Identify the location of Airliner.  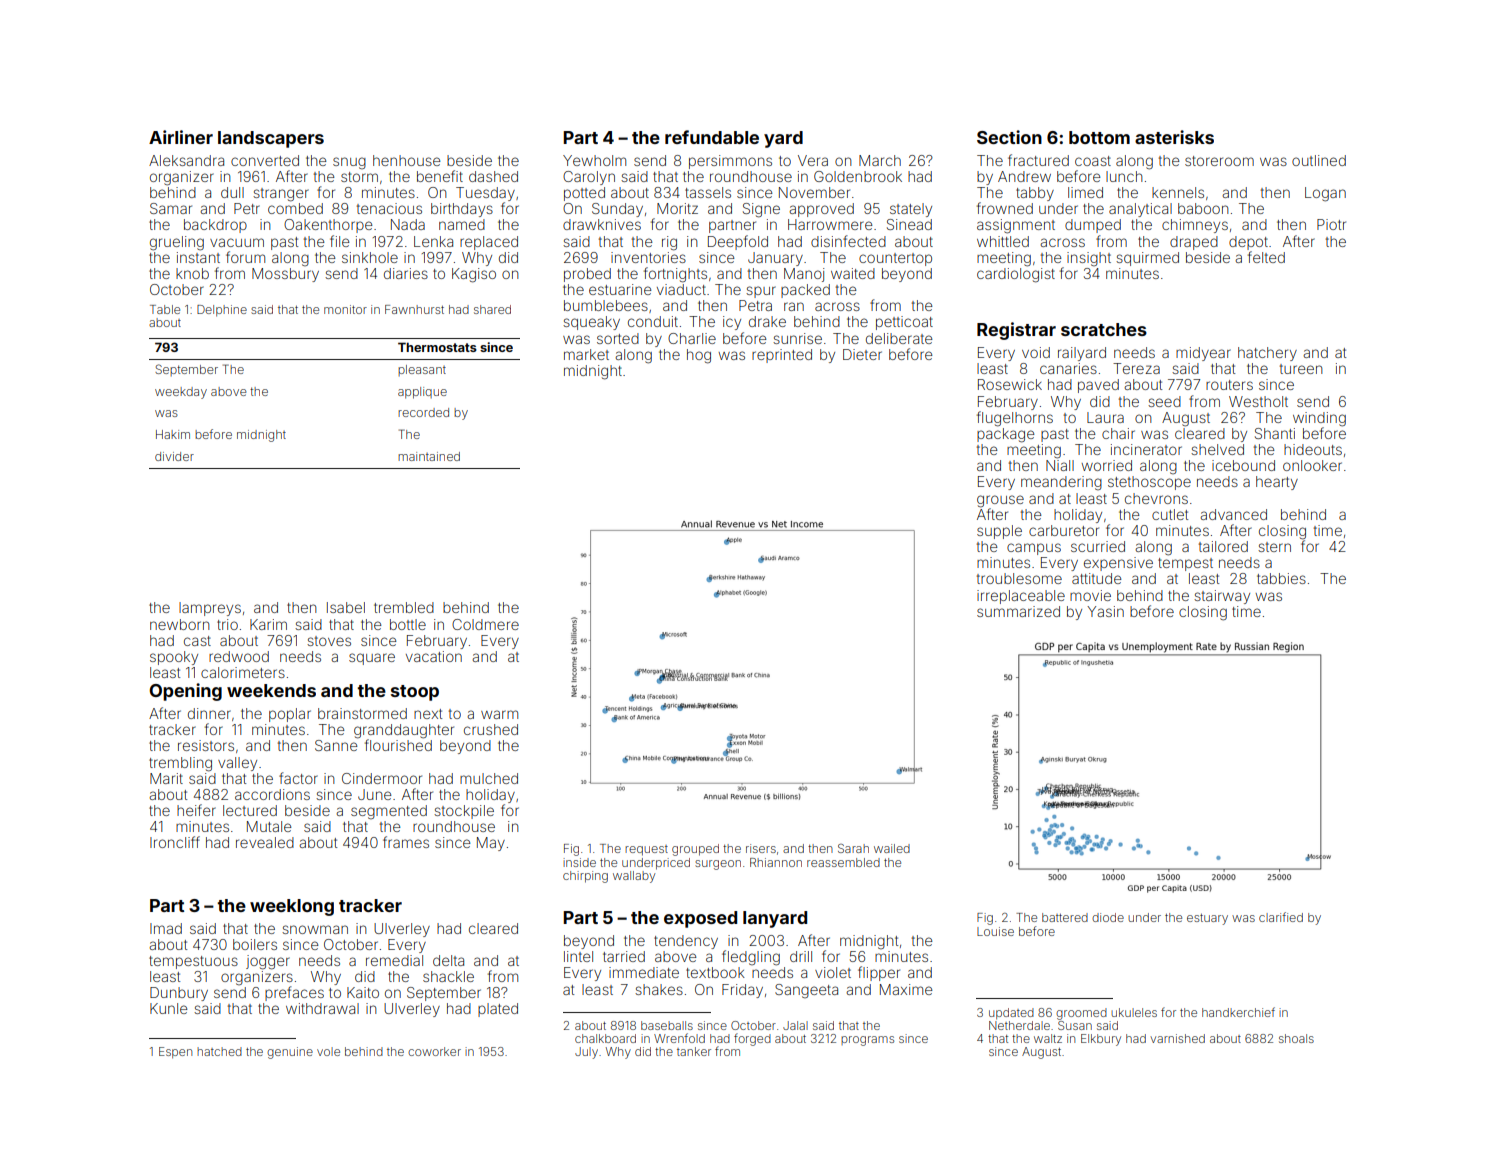
(181, 137).
